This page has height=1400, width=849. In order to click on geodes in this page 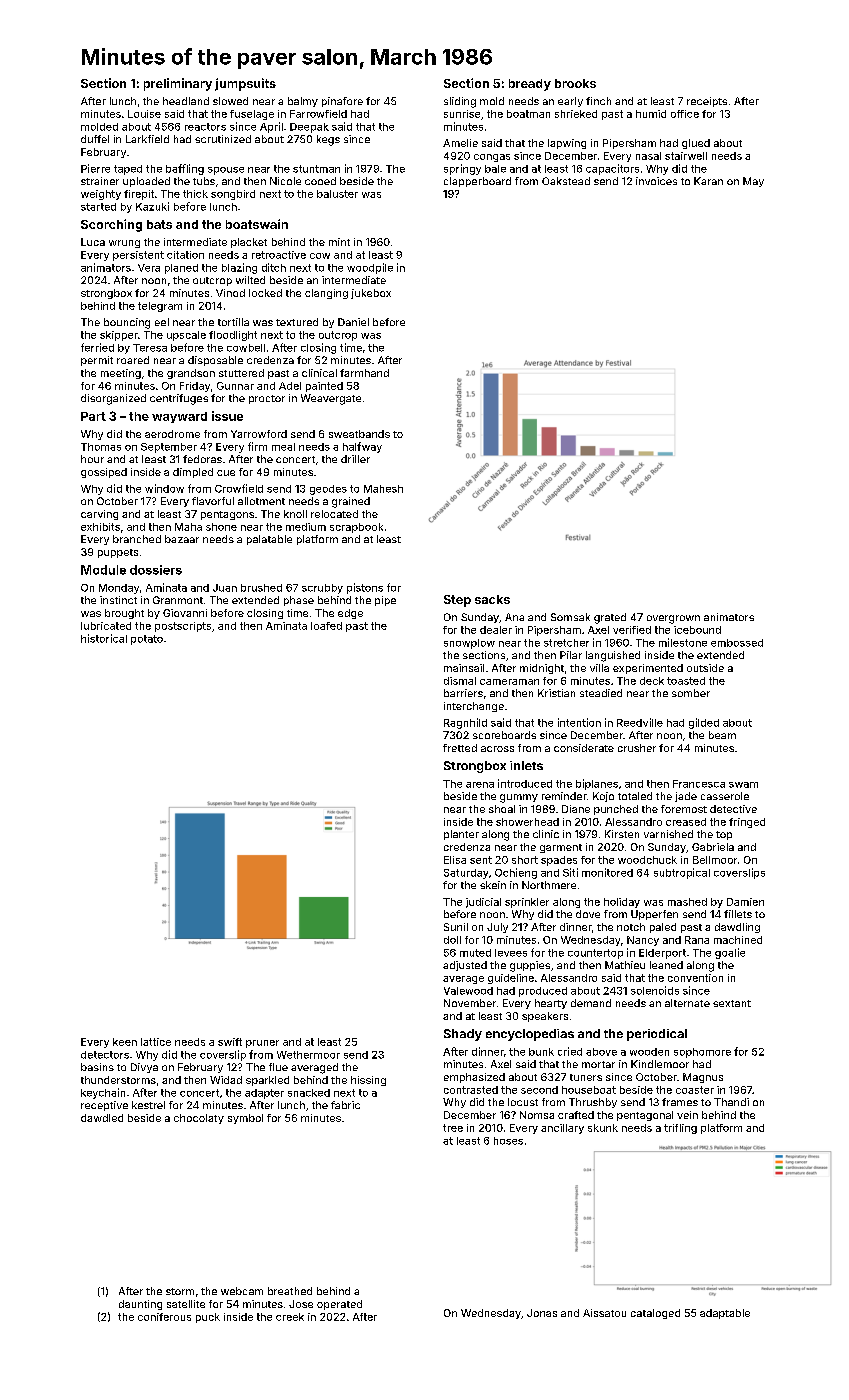, I will do `click(328, 490)`.
